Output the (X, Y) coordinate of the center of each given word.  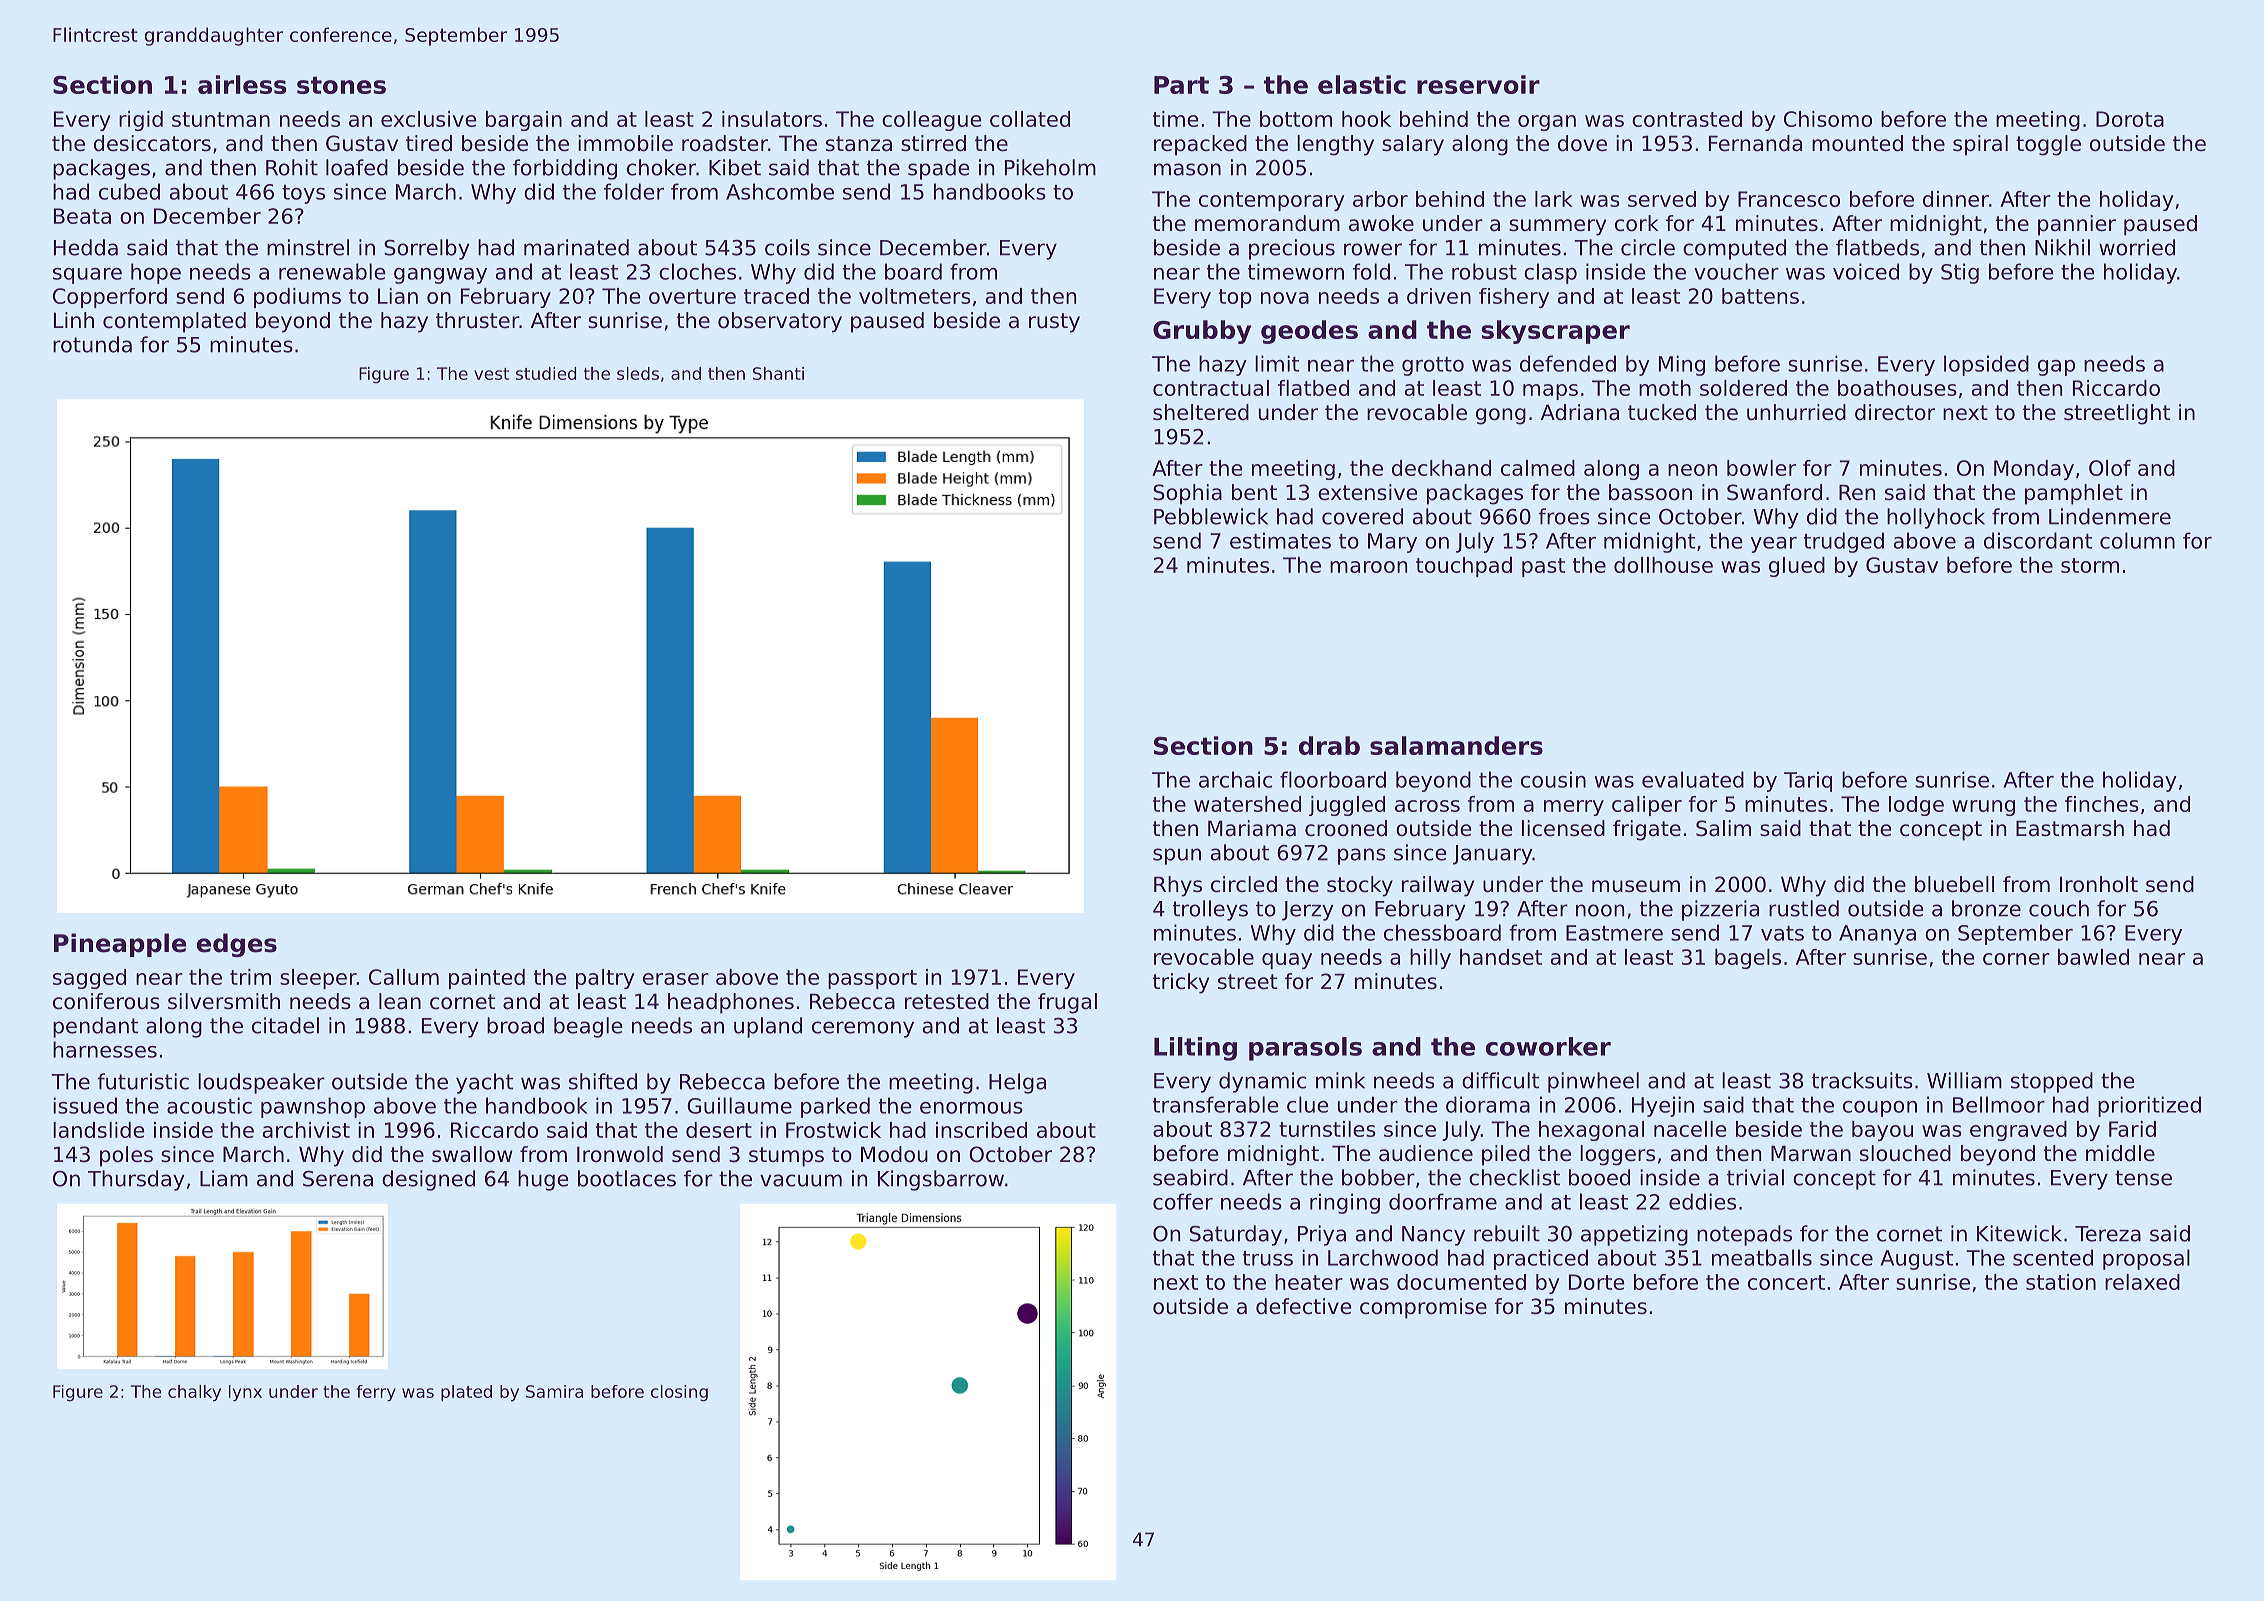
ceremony (863, 1029)
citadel (285, 1025)
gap (2056, 368)
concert (1786, 1282)
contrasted (1687, 119)
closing (679, 1393)
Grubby (1202, 332)
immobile (625, 143)
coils (787, 247)
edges (237, 945)
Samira (554, 1391)
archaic (1235, 779)
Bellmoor (1999, 1104)
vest (491, 374)
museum (1636, 886)
